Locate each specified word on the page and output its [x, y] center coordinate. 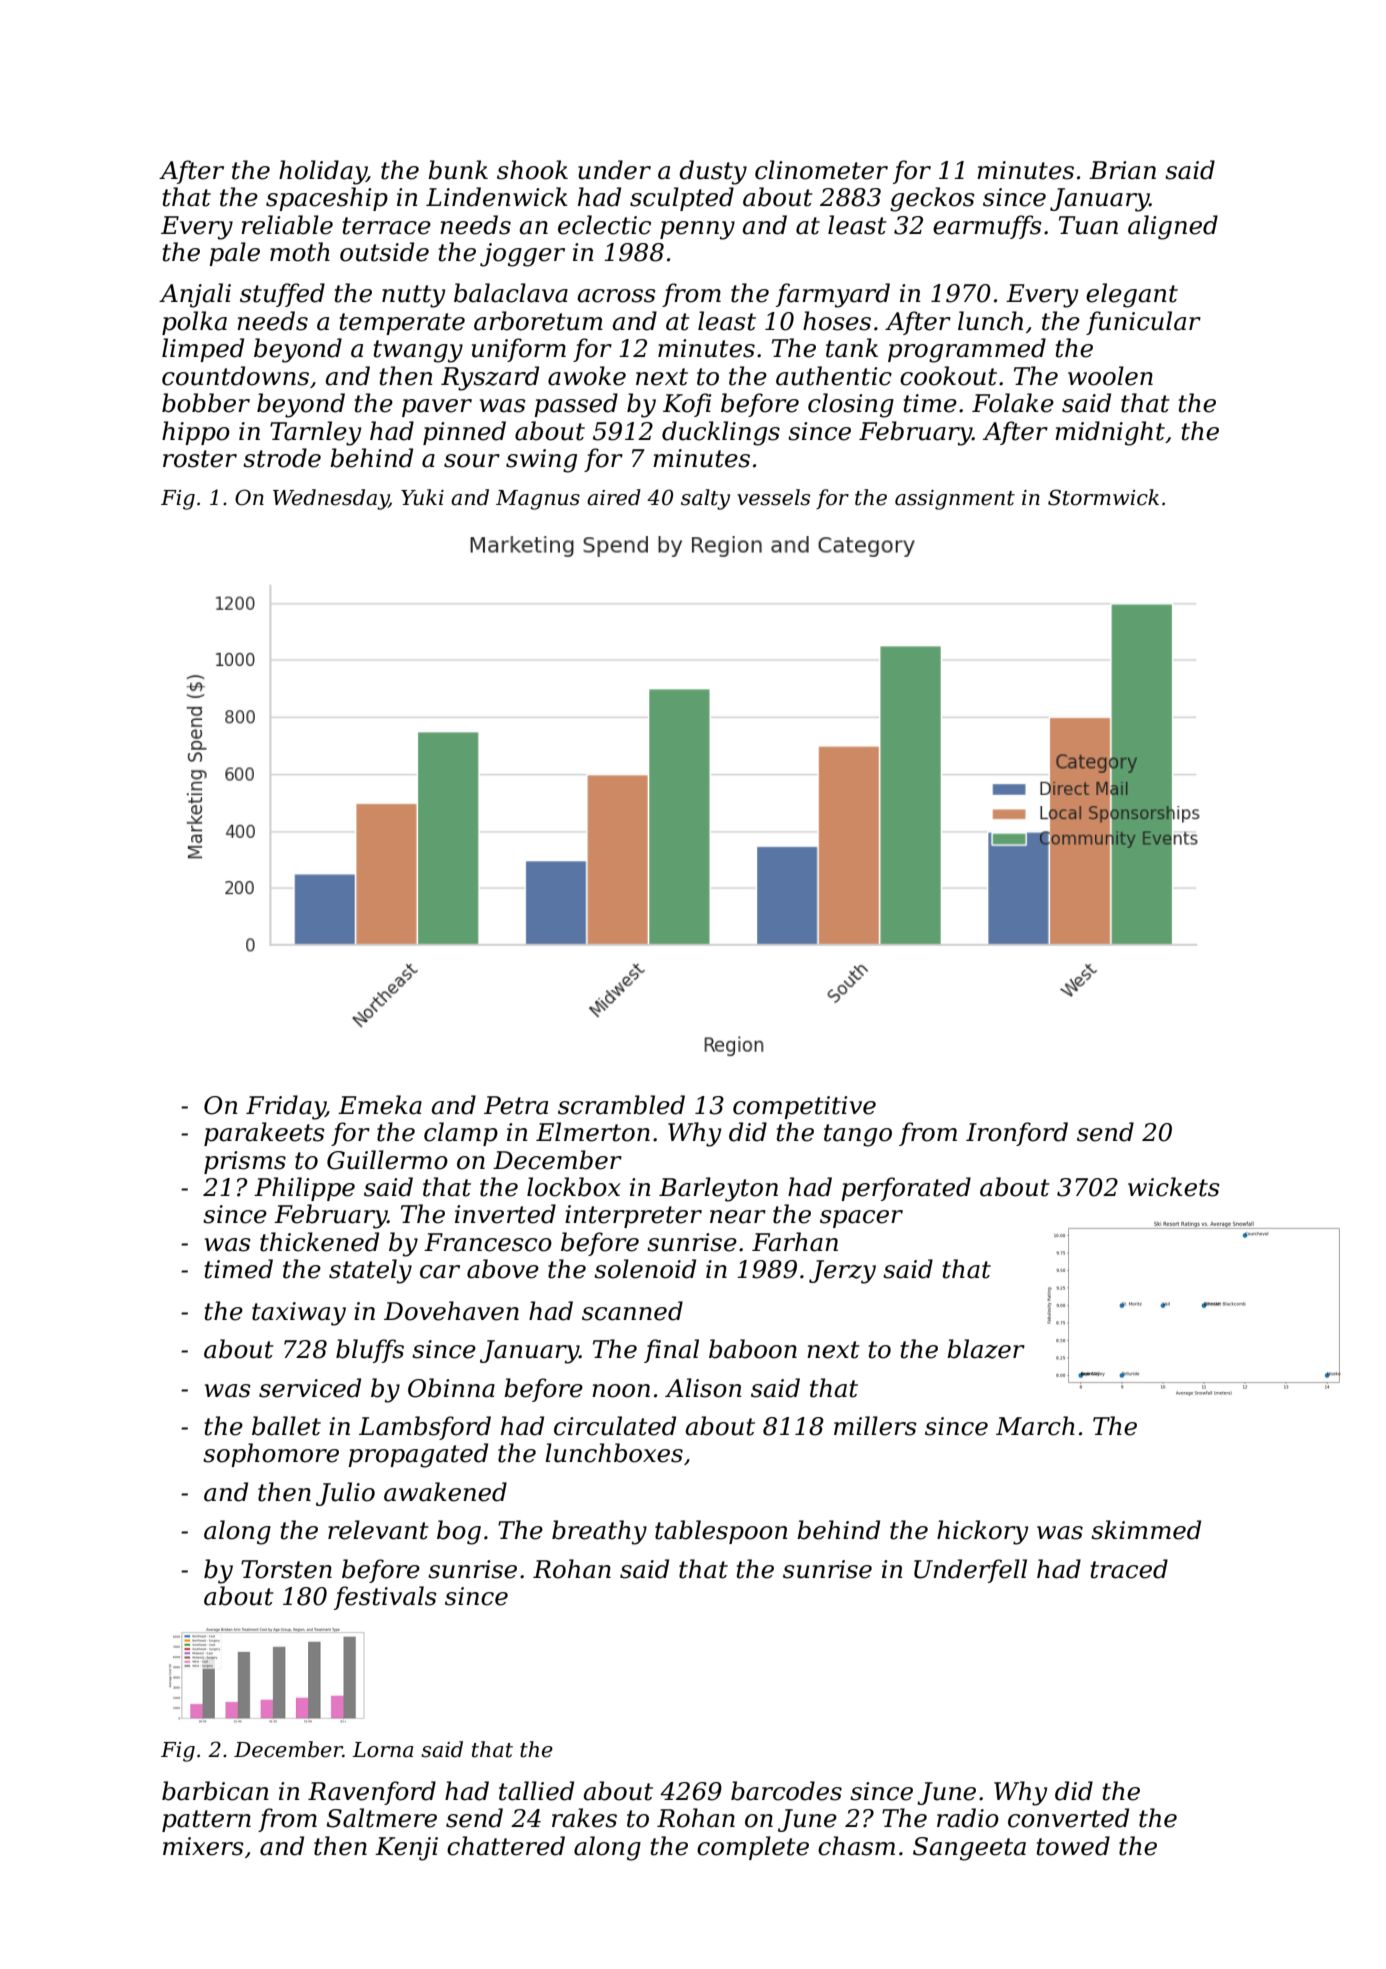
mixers [203, 1846]
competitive [804, 1107]
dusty [713, 172]
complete [753, 1848]
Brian [1122, 170]
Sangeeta [969, 1849]
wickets [1174, 1187]
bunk [458, 170]
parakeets [264, 1134]
